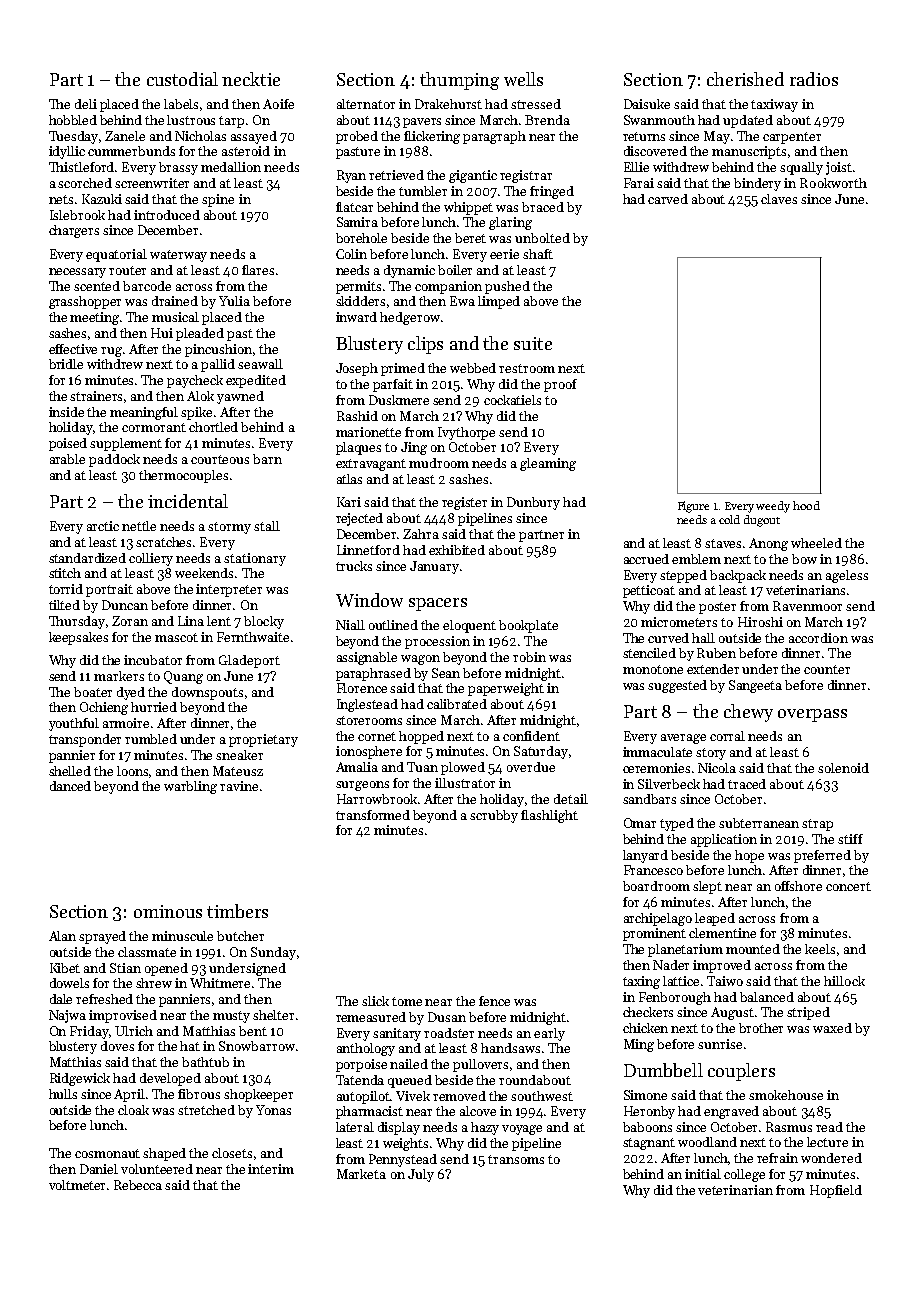 The height and width of the image is (1308, 924). I want to click on radios, so click(814, 79).
